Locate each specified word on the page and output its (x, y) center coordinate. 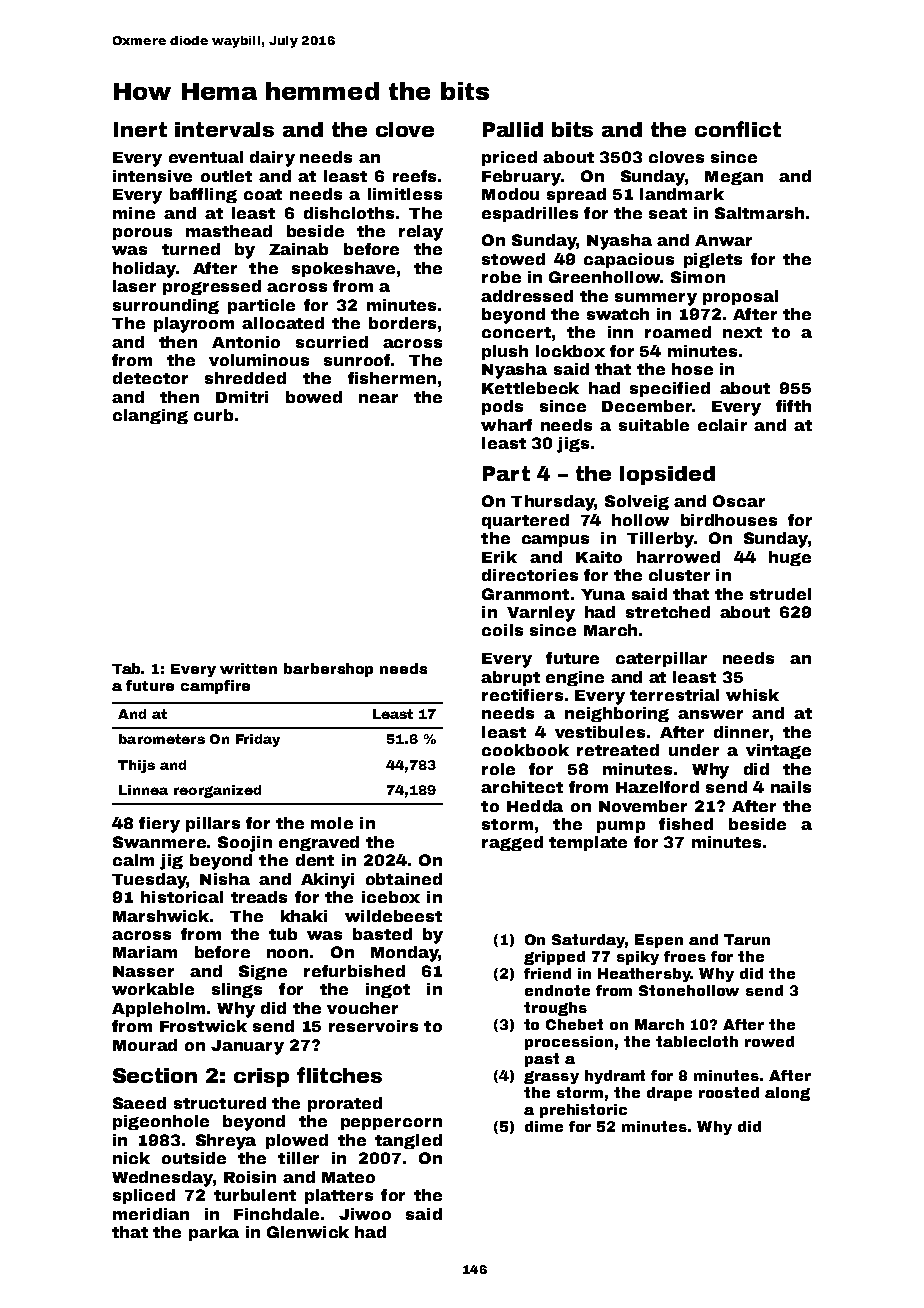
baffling (203, 195)
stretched (668, 612)
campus (555, 541)
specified (670, 389)
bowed (314, 397)
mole (332, 823)
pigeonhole (161, 1122)
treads (259, 897)
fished (686, 824)
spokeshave (343, 269)
